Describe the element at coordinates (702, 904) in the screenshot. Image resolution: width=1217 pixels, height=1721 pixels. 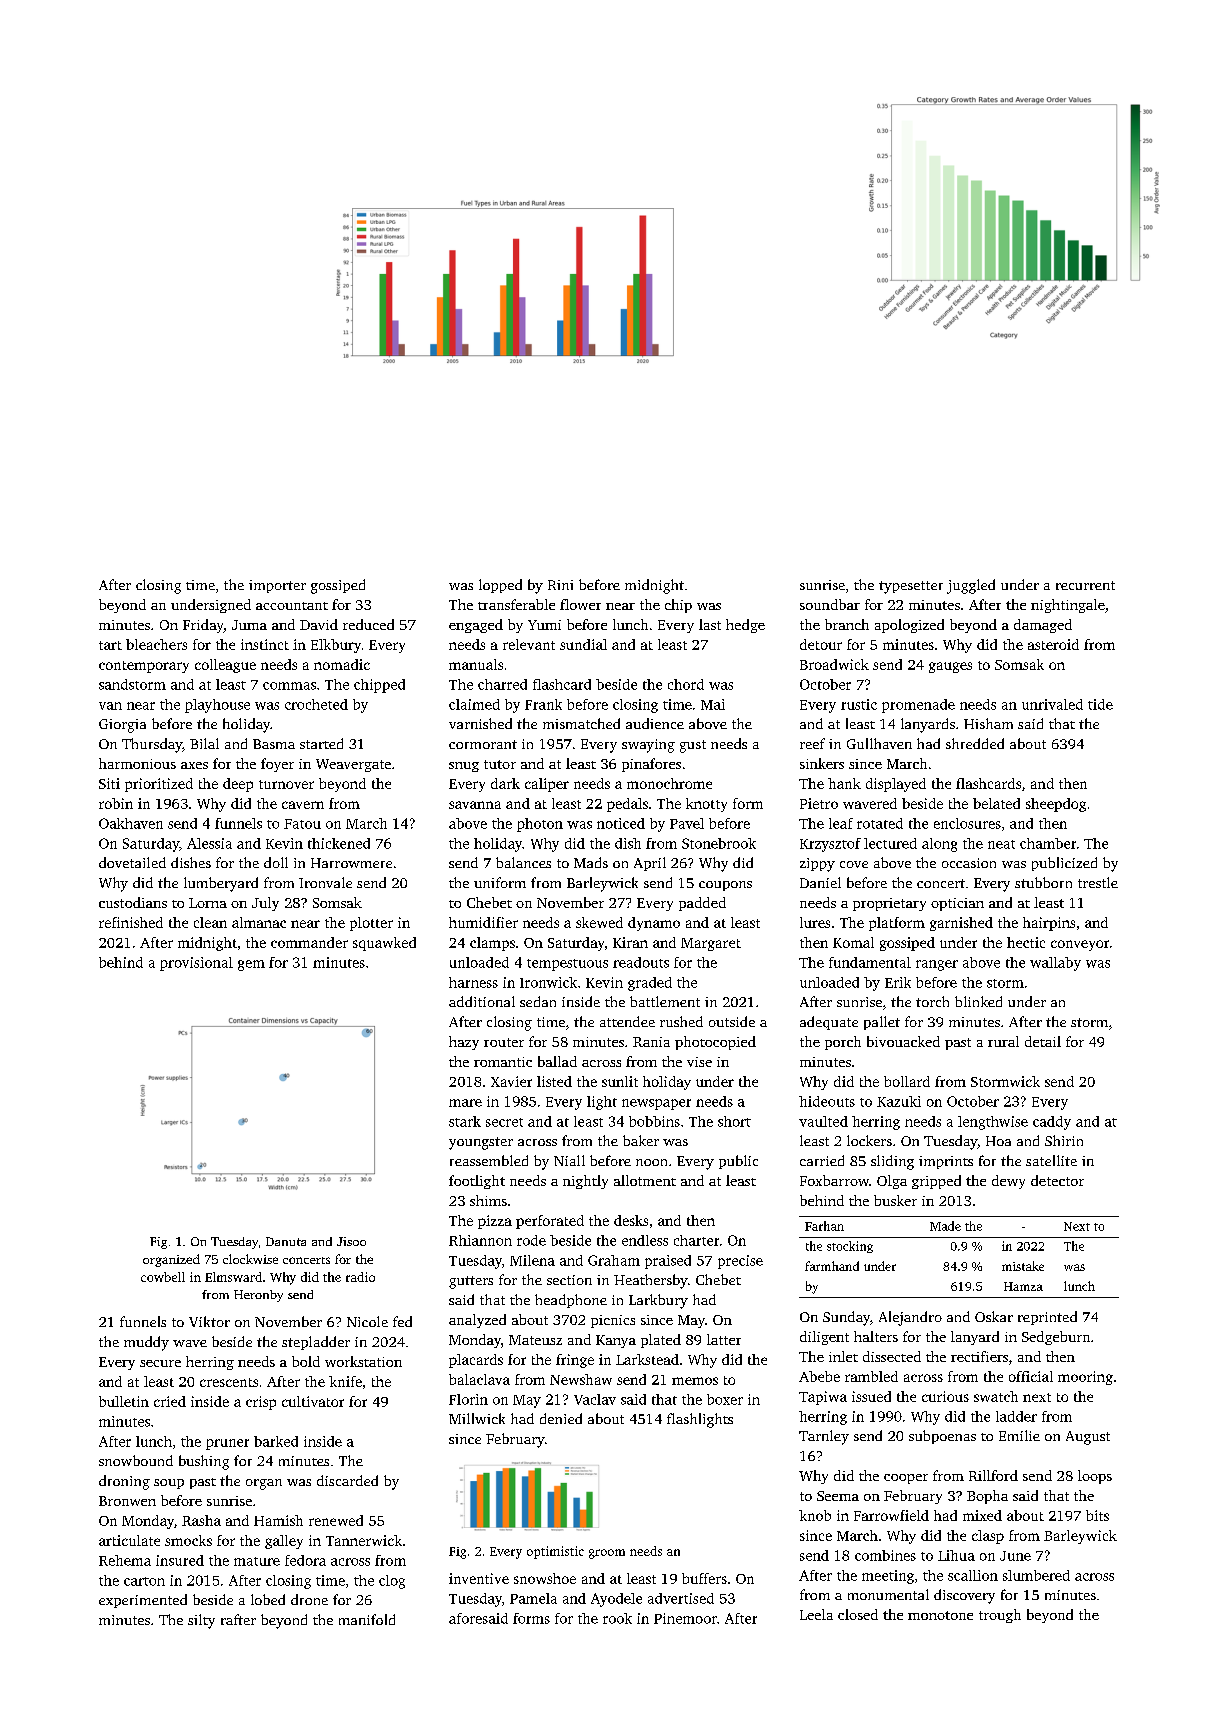
I see `padded` at that location.
